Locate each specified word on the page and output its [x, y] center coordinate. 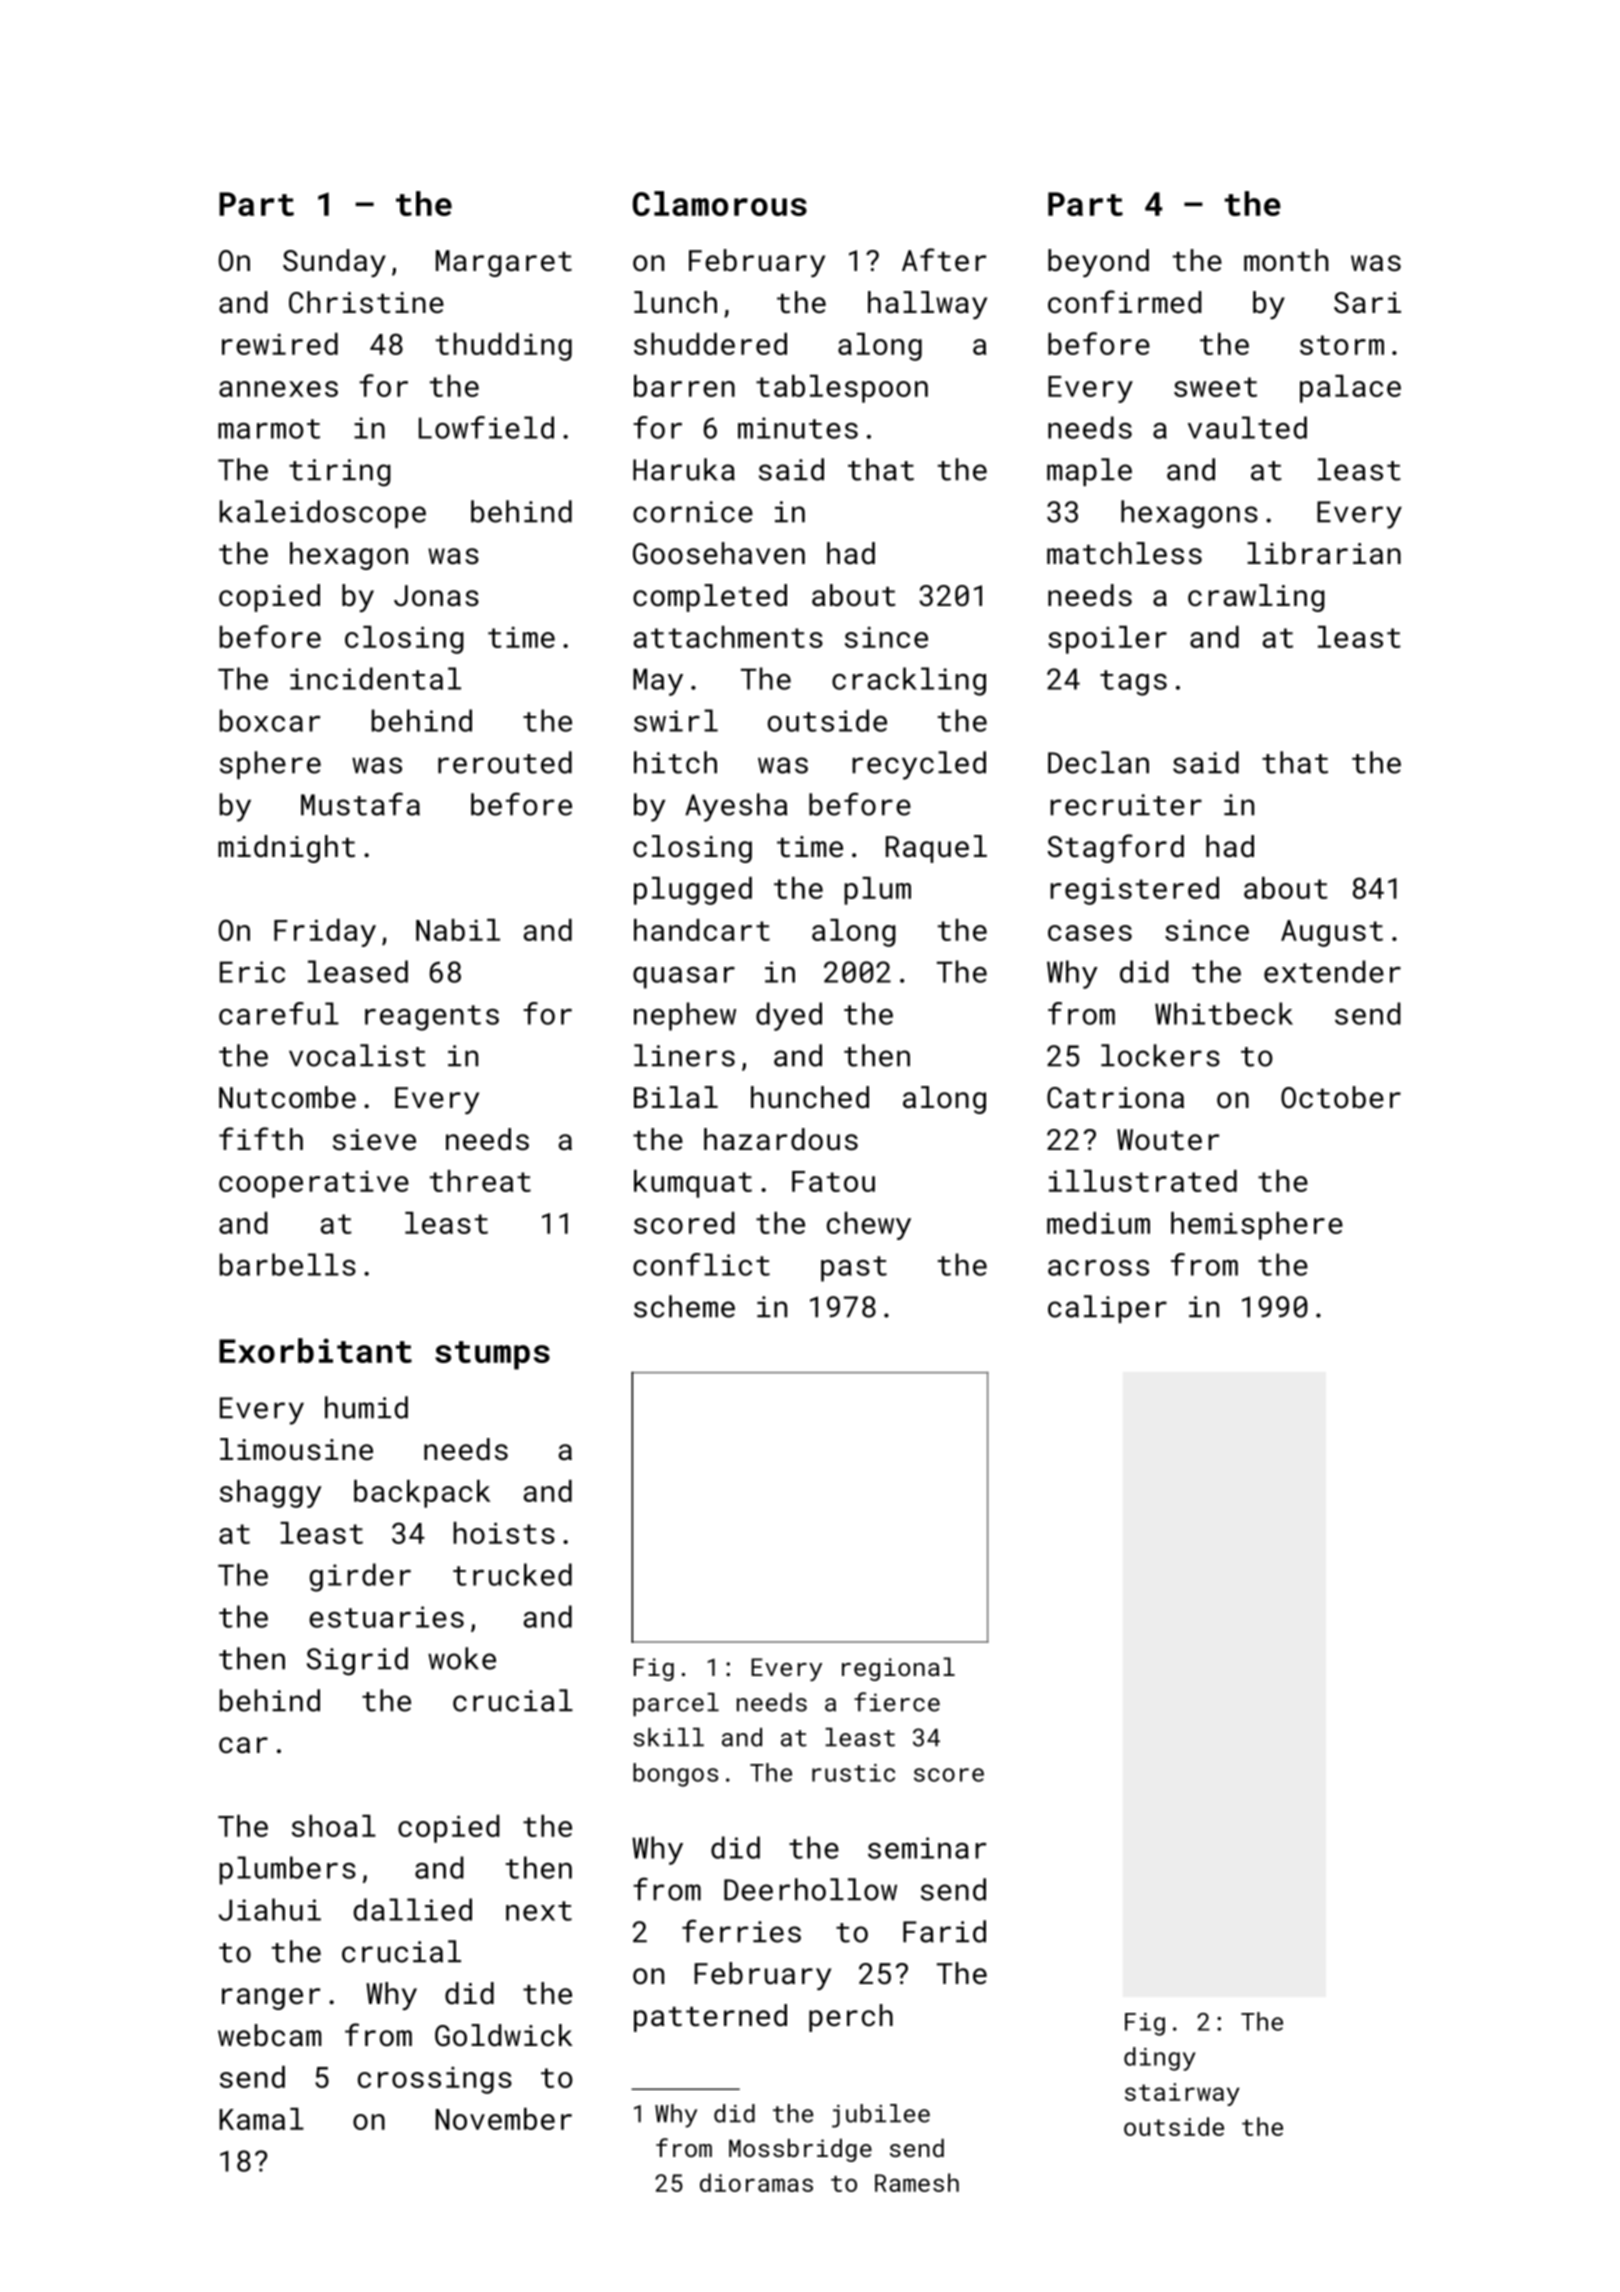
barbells [288, 1264]
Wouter [1168, 1140]
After [944, 260]
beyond [1098, 263]
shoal [334, 1826]
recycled [919, 765]
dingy [1160, 2059]
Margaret [504, 263]
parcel [676, 1704]
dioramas [756, 2182]
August [1332, 933]
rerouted [505, 762]
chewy [869, 1226]
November [504, 2119]
